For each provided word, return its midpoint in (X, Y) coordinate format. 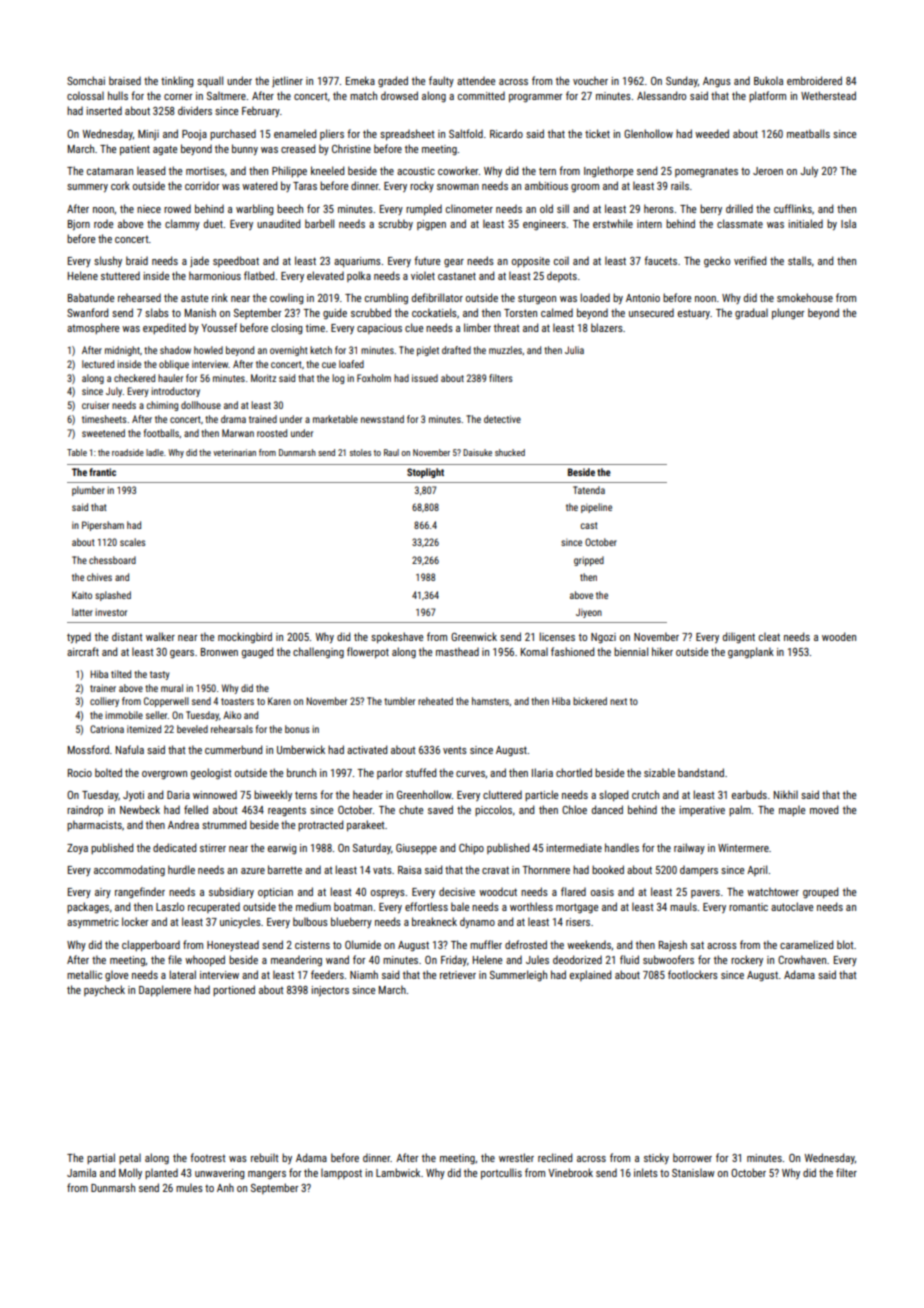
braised (125, 80)
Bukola (768, 80)
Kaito (82, 595)
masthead (457, 651)
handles (622, 847)
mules (189, 1187)
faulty (441, 81)
